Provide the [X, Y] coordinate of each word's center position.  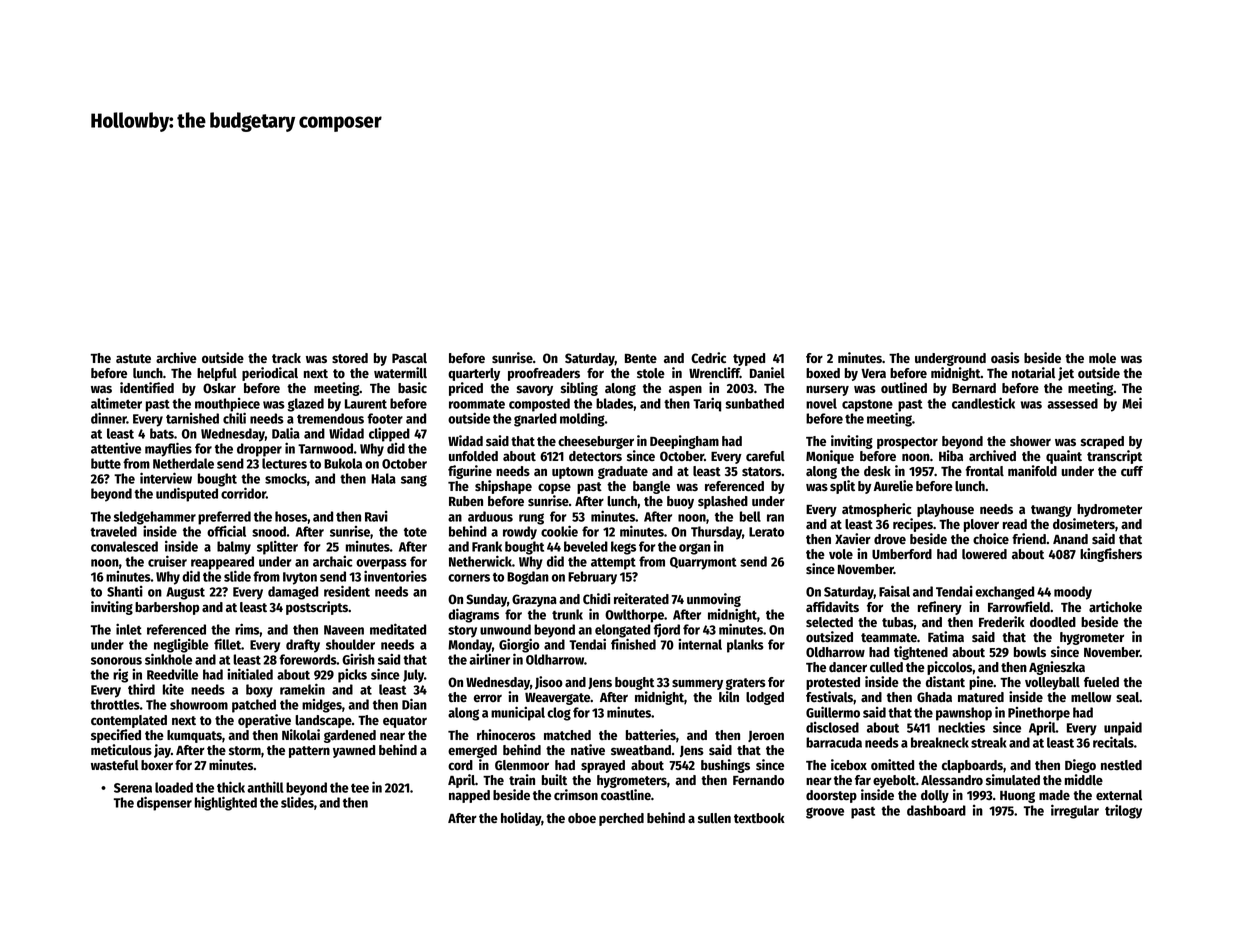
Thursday [716, 533]
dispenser [164, 803]
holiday [521, 819]
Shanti [125, 591]
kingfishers [1111, 555]
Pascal [409, 358]
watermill [400, 373]
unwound [505, 629]
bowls [1030, 652]
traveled [113, 531]
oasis [1005, 358]
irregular [1075, 811]
